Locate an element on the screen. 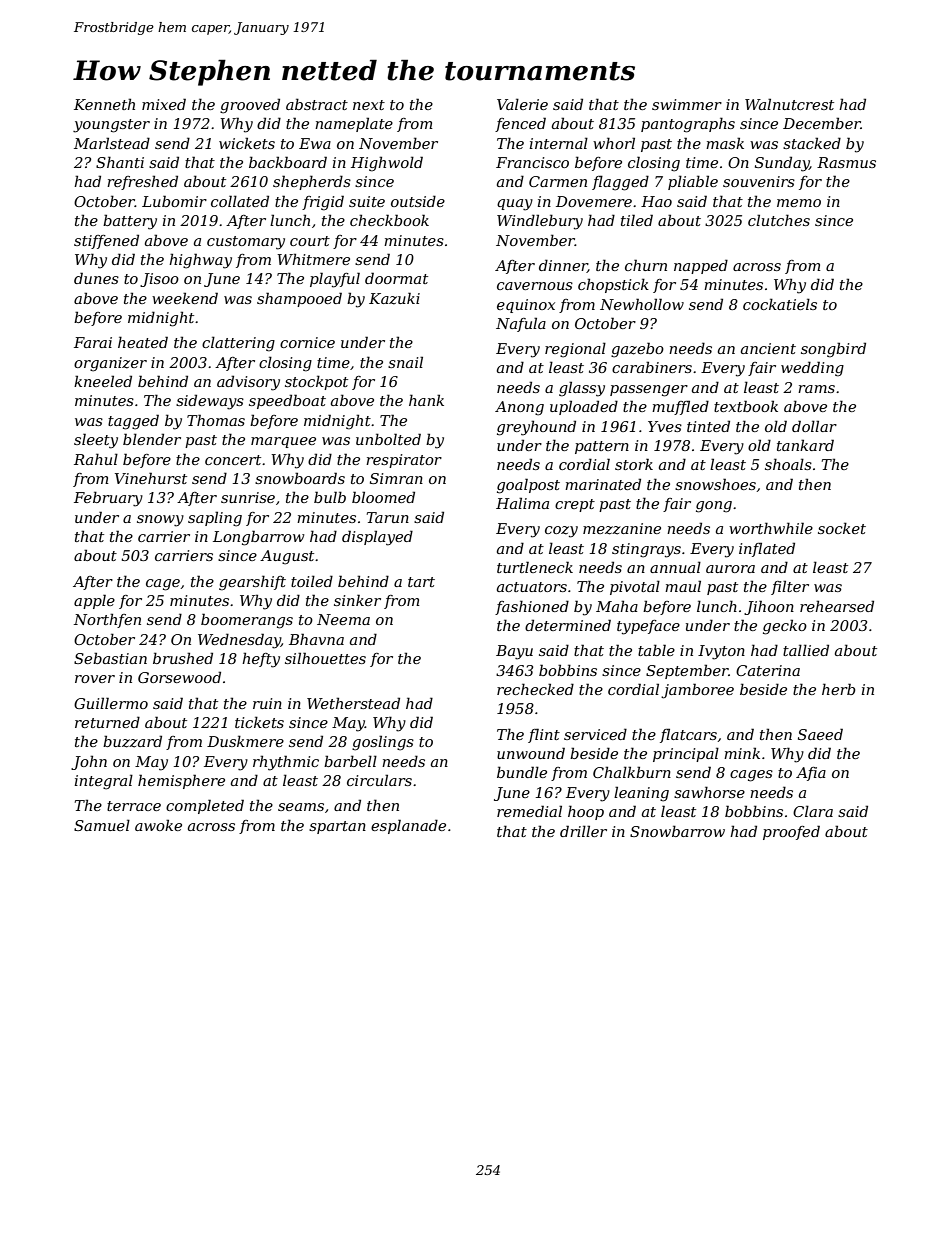  mask is located at coordinates (725, 143).
